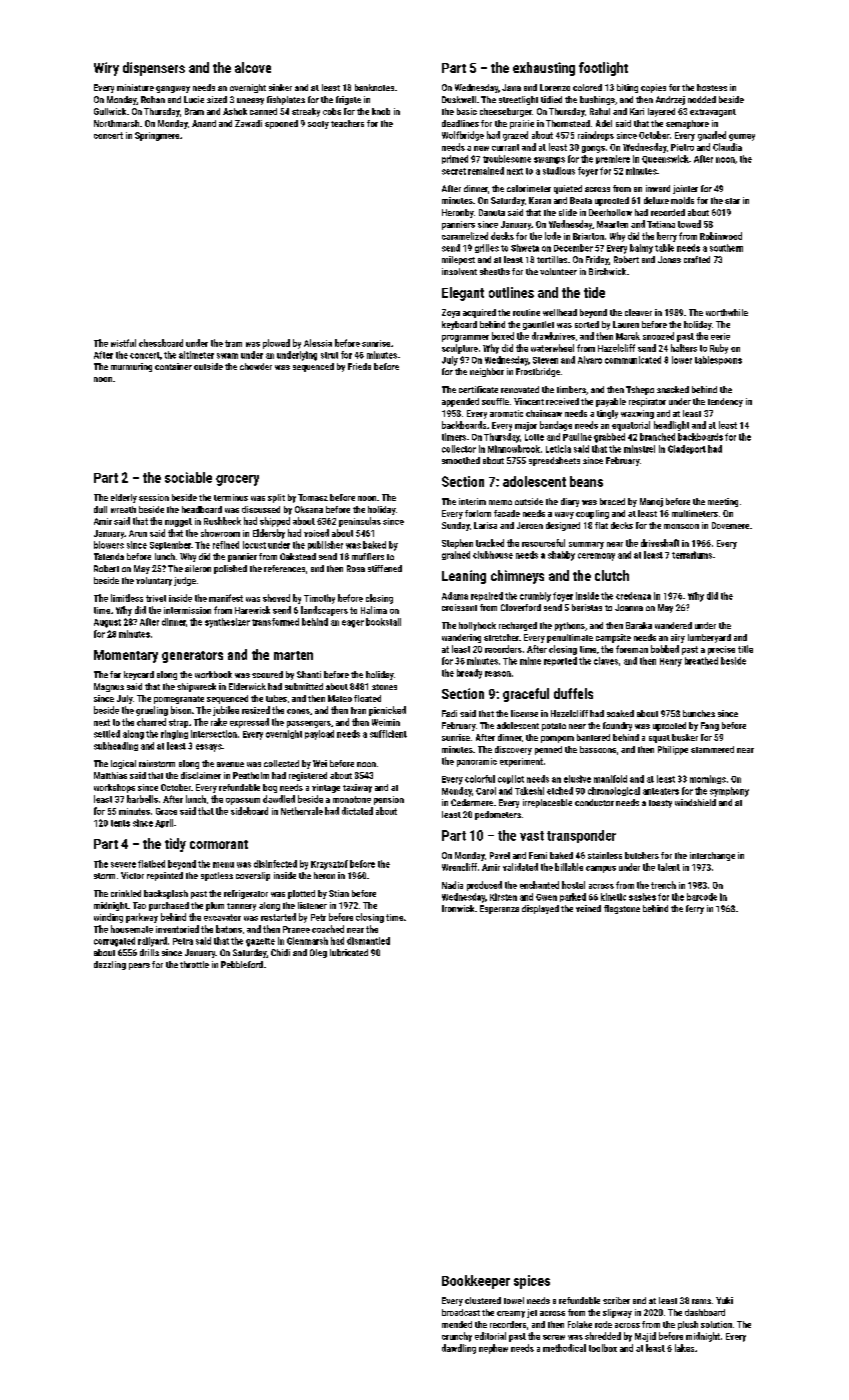  What do you see at coordinates (459, 1349) in the screenshot?
I see `dawdling` at bounding box center [459, 1349].
